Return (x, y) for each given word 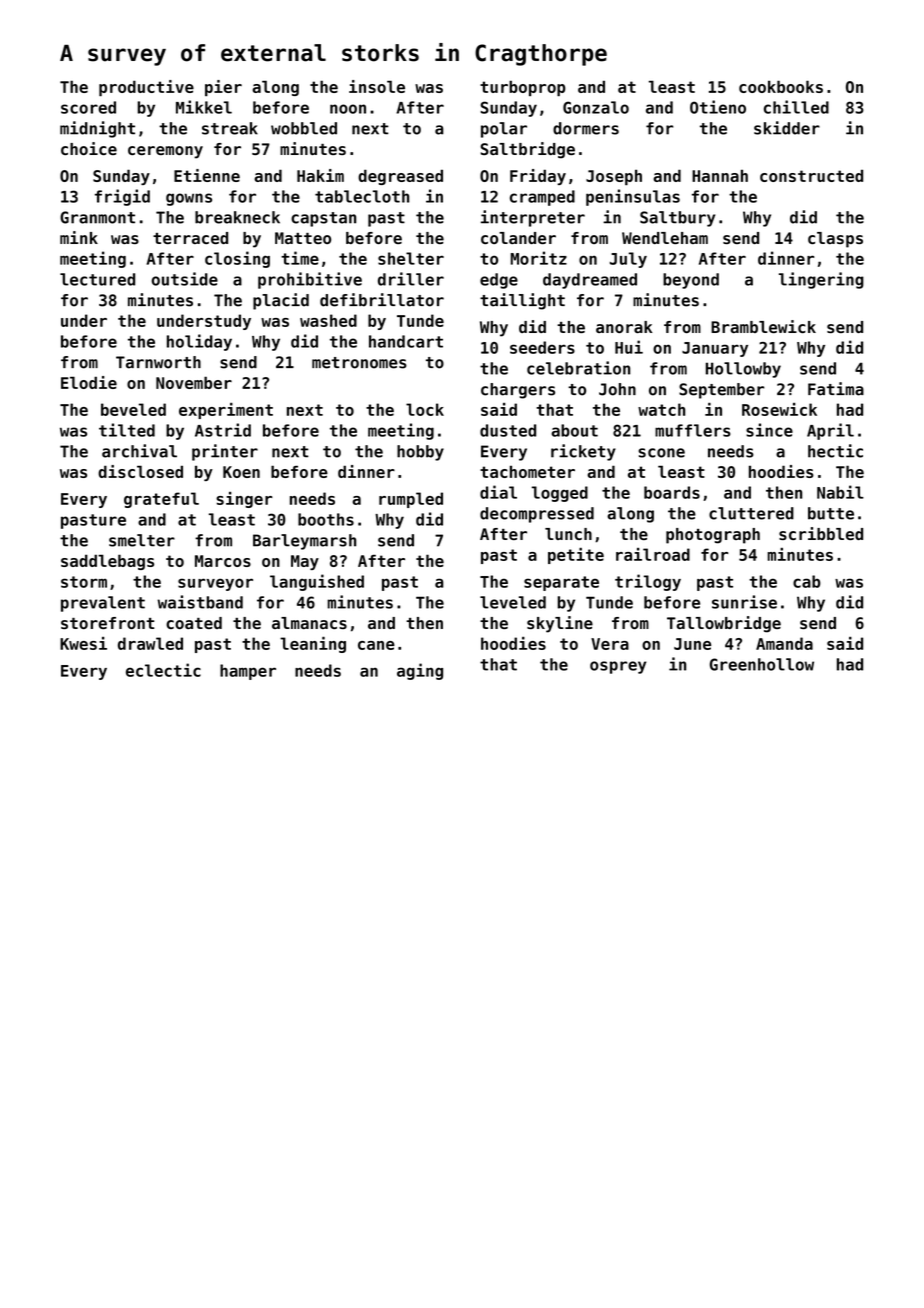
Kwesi (83, 643)
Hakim (320, 175)
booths (326, 519)
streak (230, 128)
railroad (653, 554)
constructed (811, 175)
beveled (133, 409)
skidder (787, 128)
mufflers (693, 430)
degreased (400, 177)
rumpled (411, 500)
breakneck (237, 217)
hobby (420, 453)
